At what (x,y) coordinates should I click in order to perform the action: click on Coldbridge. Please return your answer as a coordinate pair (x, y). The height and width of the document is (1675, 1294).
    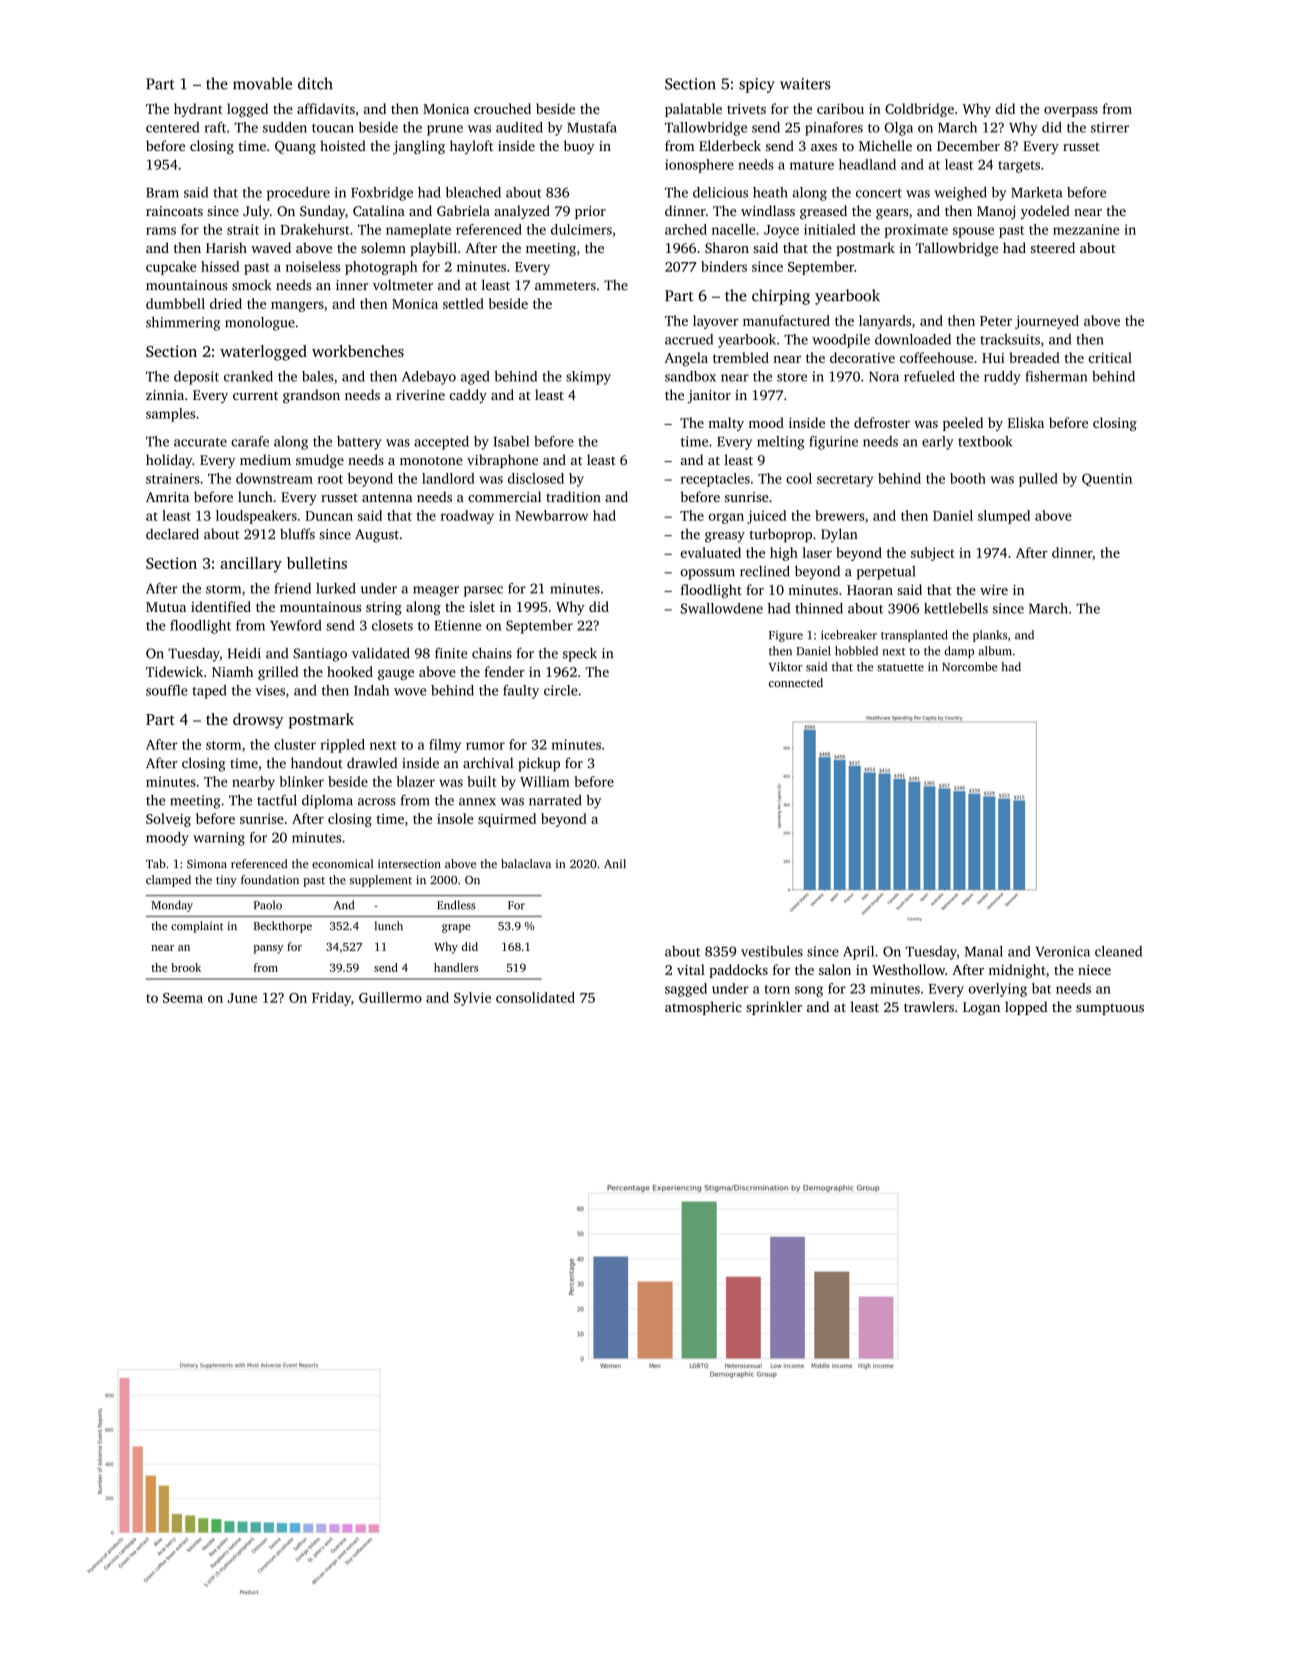
    Looking at the image, I should click on (919, 110).
